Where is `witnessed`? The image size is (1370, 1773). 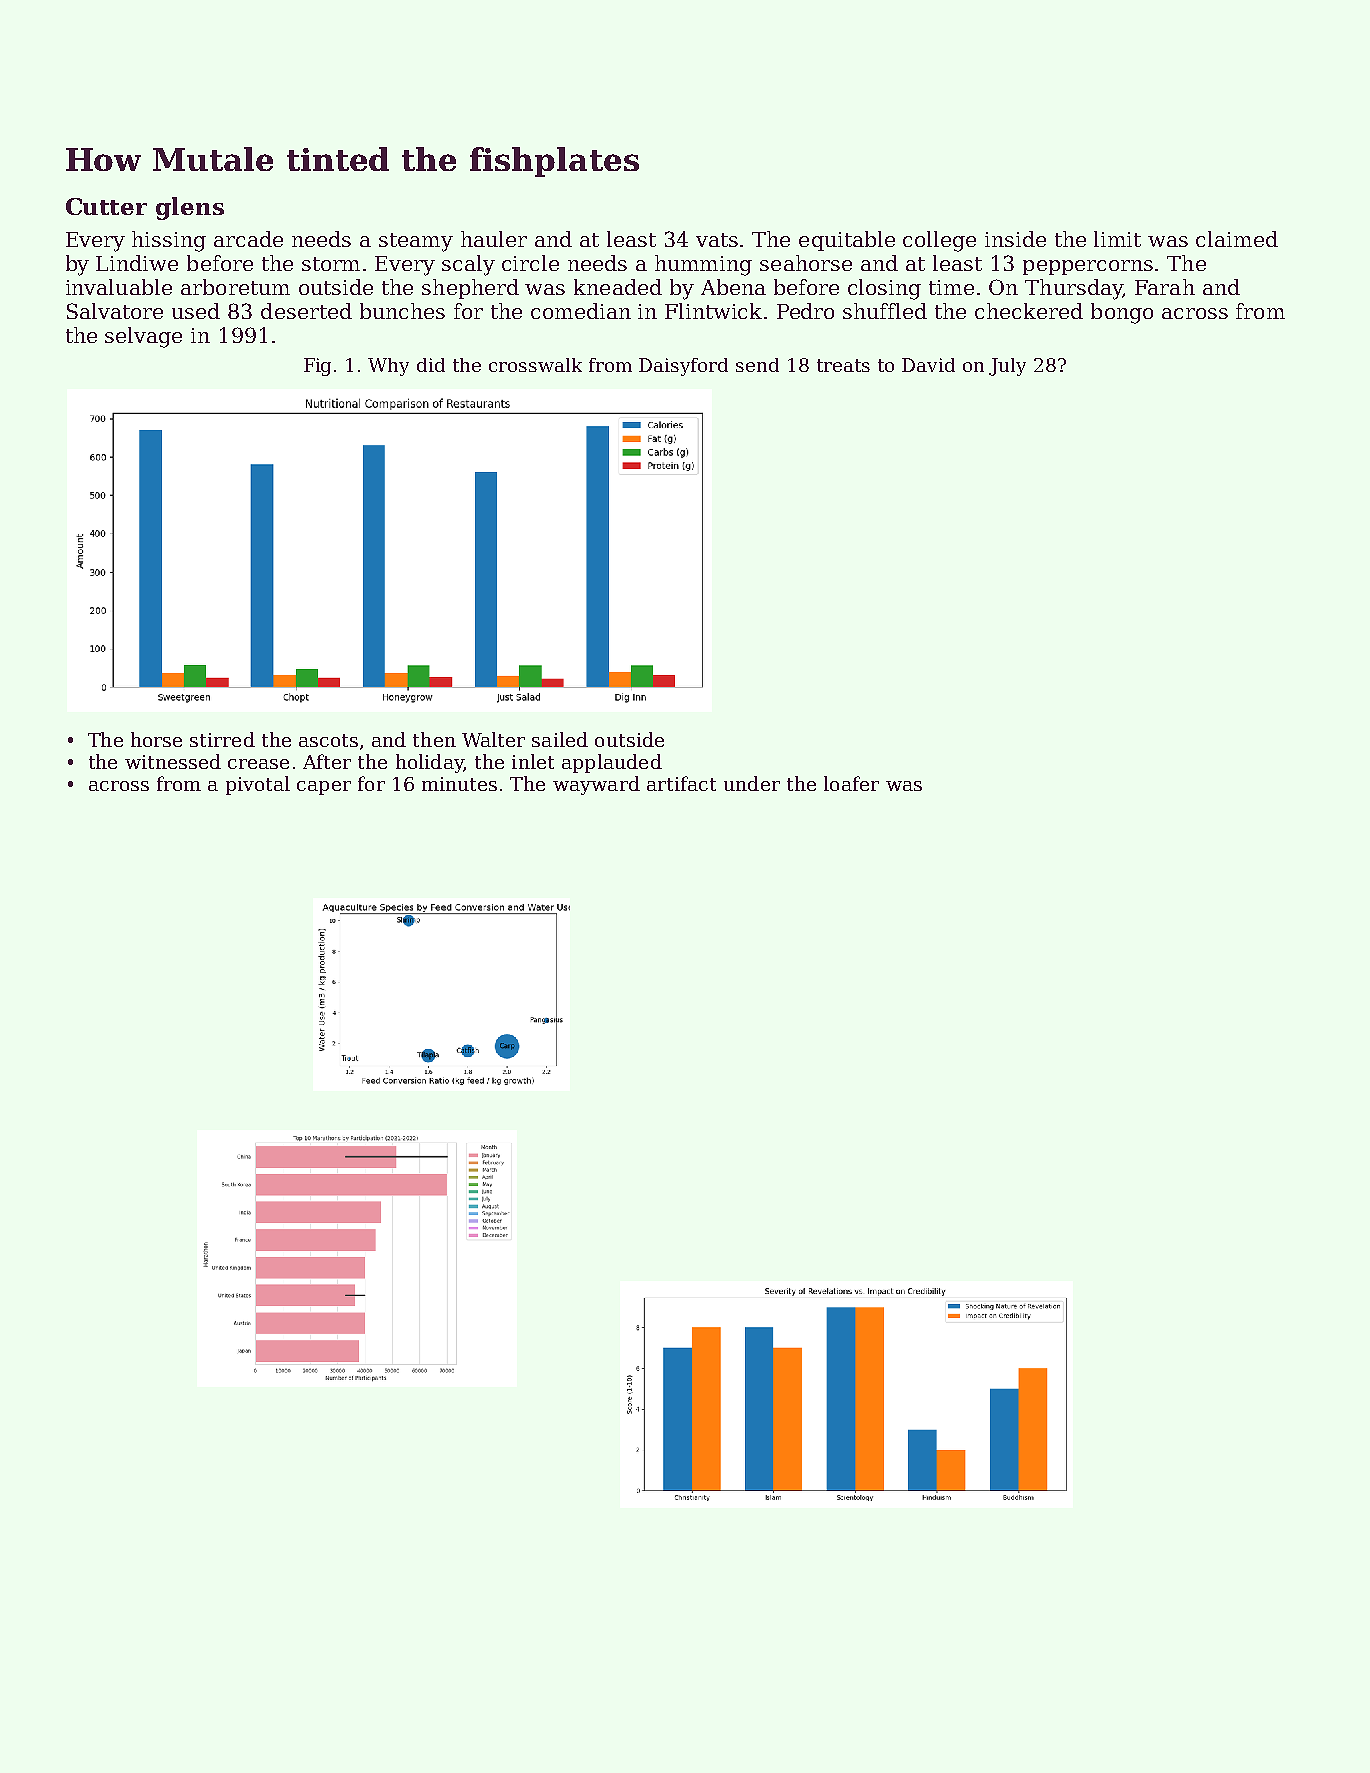
witnessed is located at coordinates (173, 761).
